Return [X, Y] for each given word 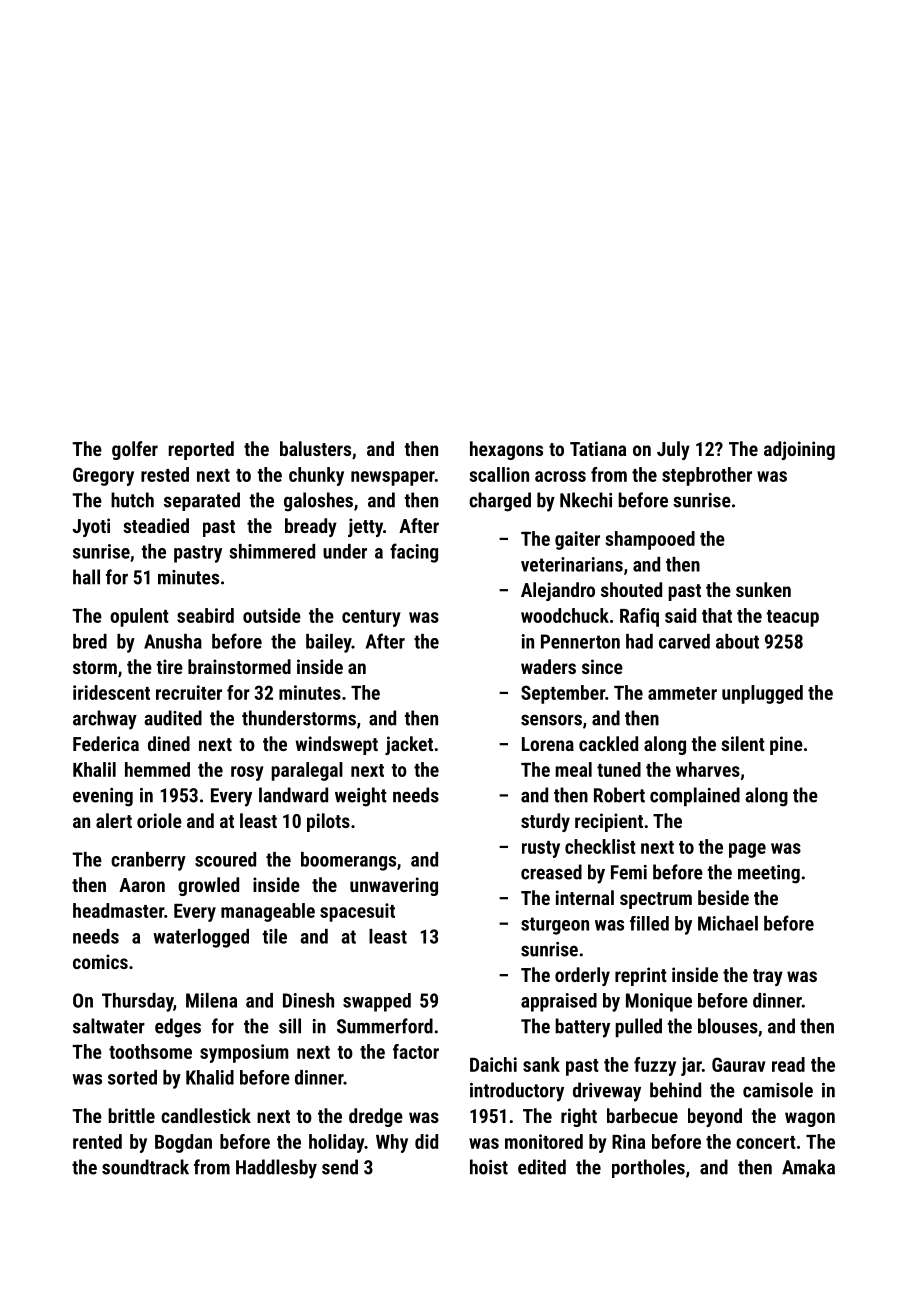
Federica [106, 743]
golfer [135, 450]
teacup [792, 618]
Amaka [808, 1167]
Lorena [548, 744]
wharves [708, 769]
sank [541, 1064]
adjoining [799, 450]
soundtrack [145, 1167]
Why [392, 1143]
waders [548, 666]
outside [272, 615]
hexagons [506, 450]
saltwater [109, 1026]
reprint [641, 976]
